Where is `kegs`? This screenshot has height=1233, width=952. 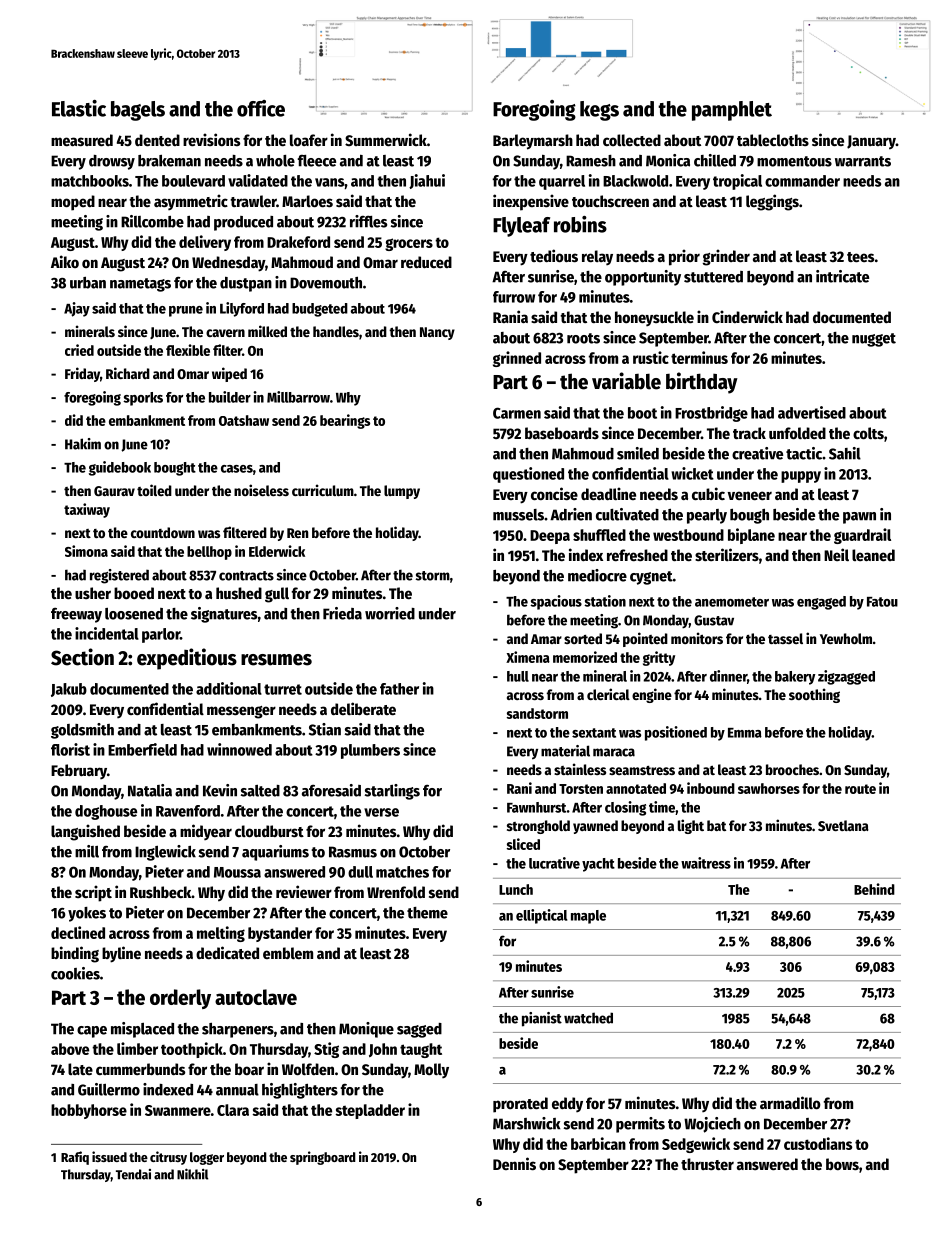 kegs is located at coordinates (599, 111).
